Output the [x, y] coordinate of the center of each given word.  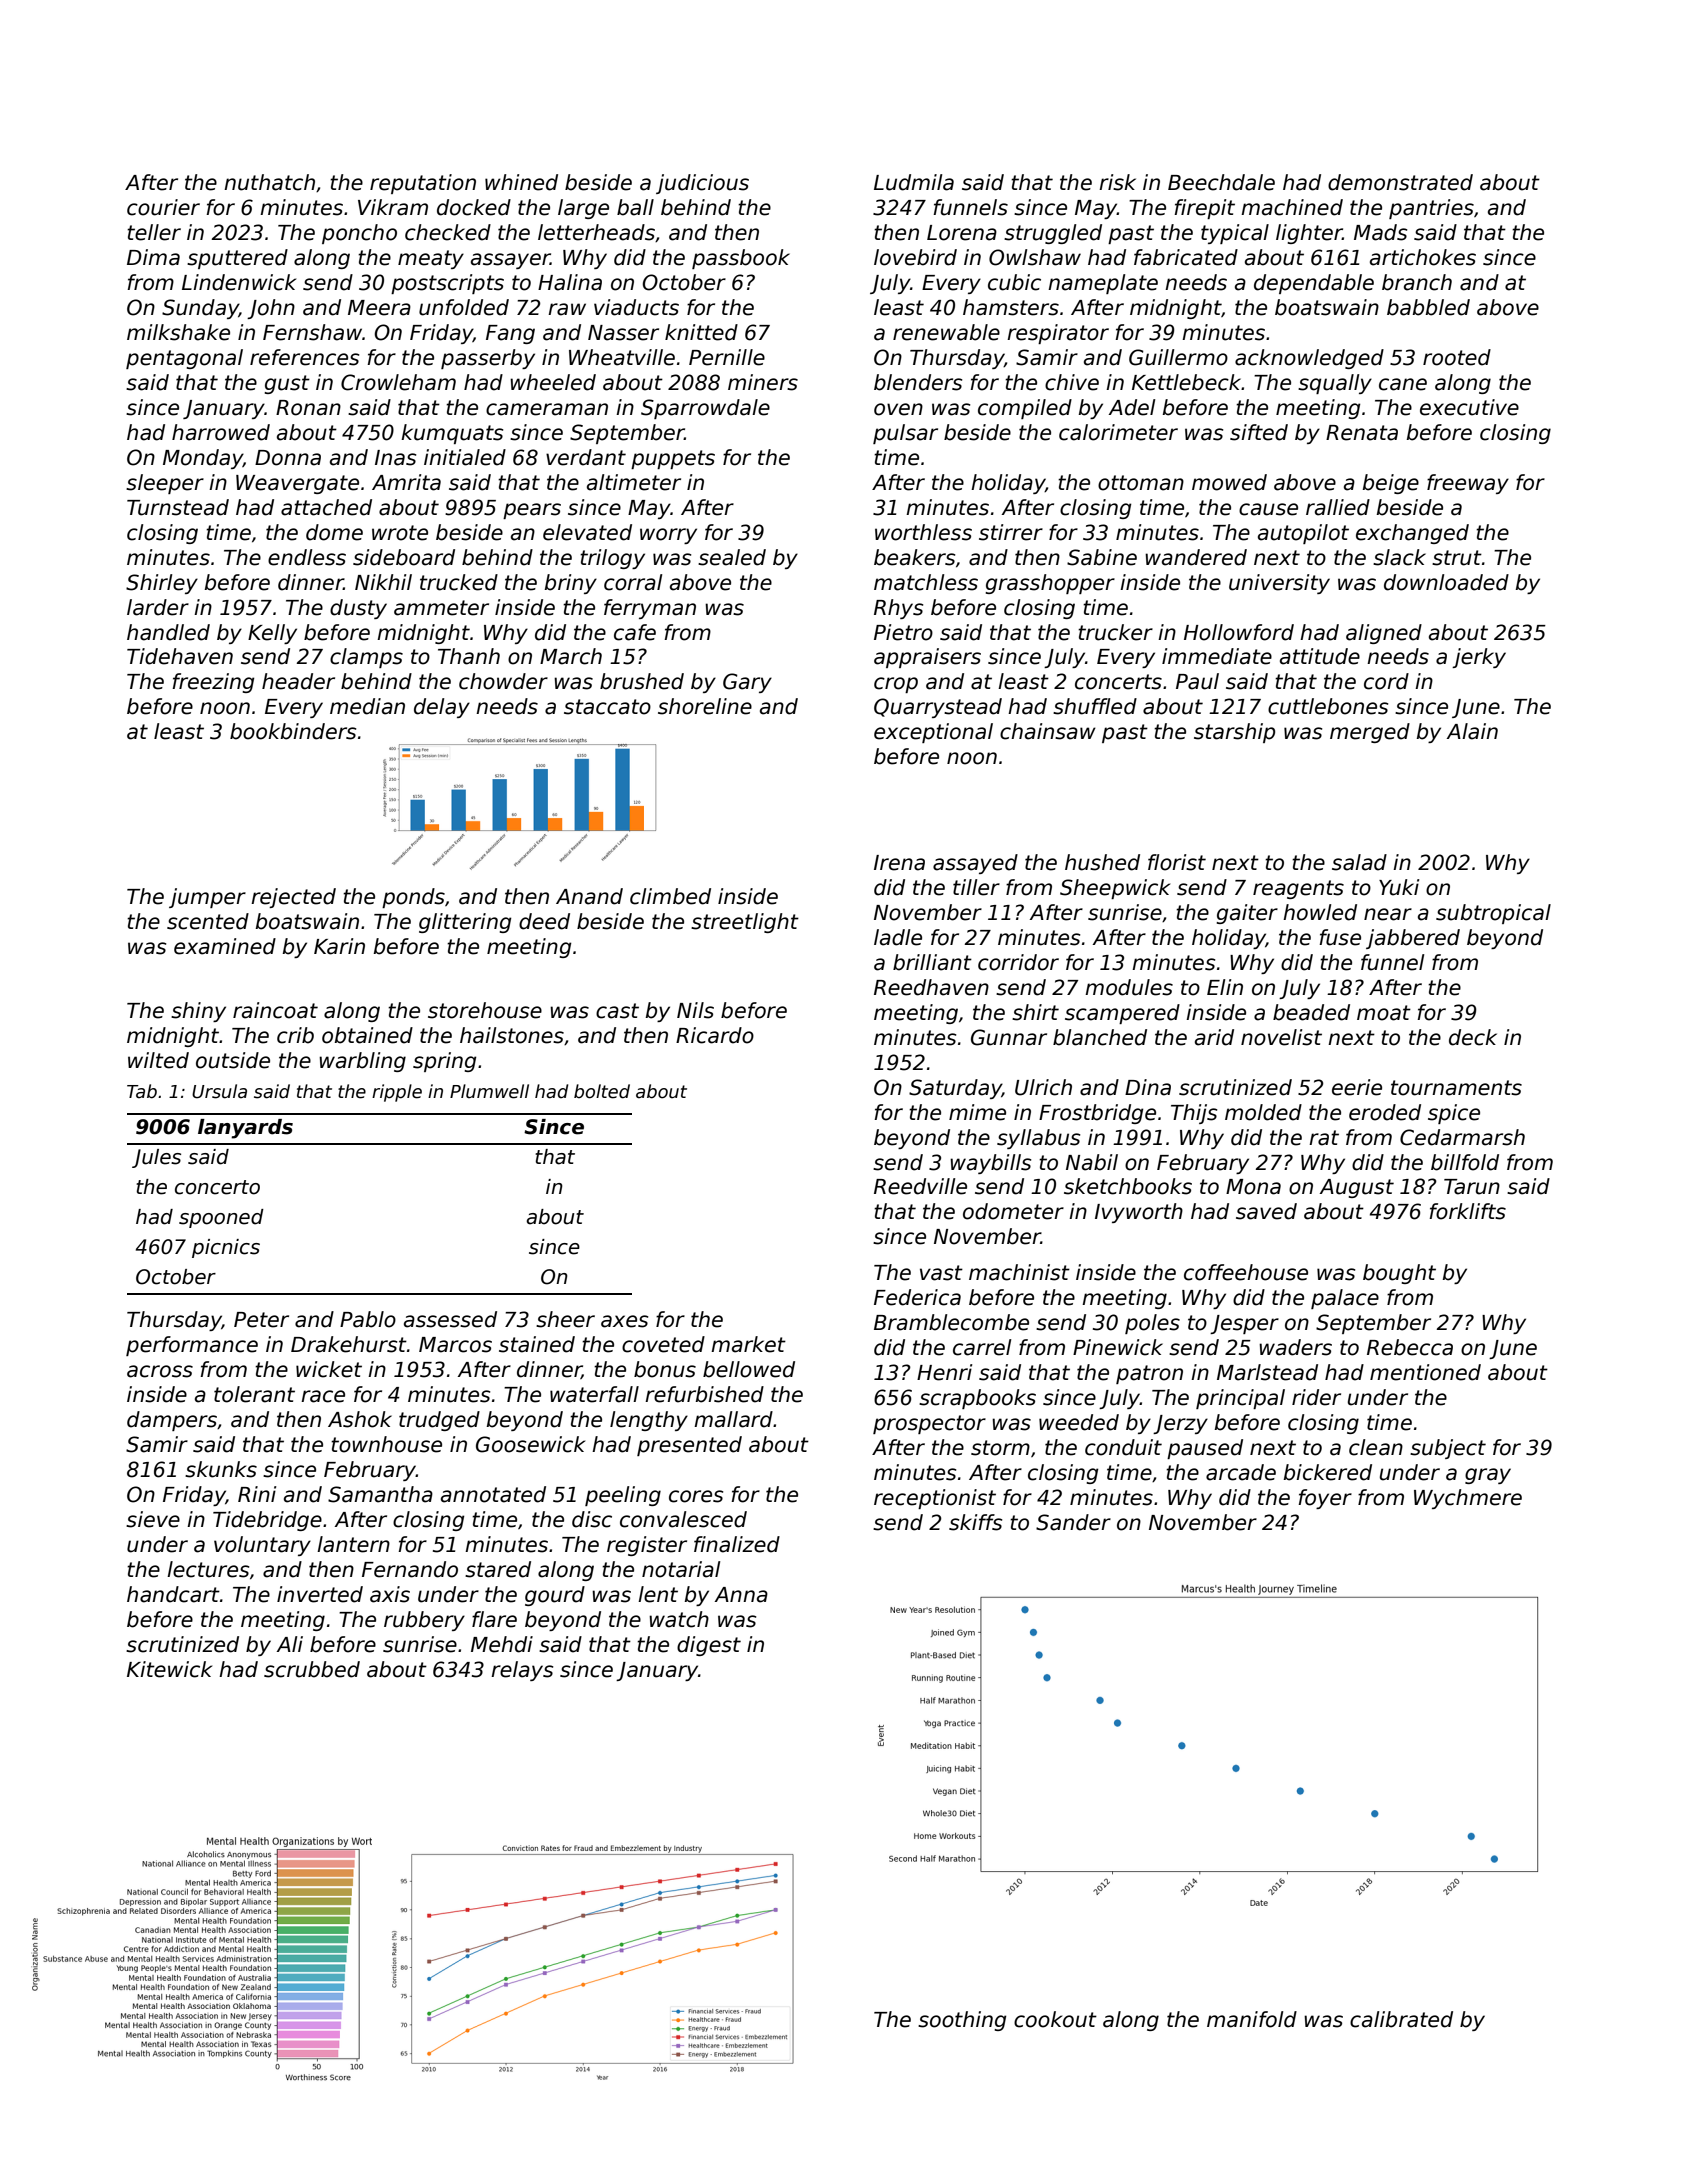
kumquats [452, 434]
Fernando [410, 1569]
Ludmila [914, 182]
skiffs [975, 1522]
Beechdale [1221, 182]
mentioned [1425, 1372]
